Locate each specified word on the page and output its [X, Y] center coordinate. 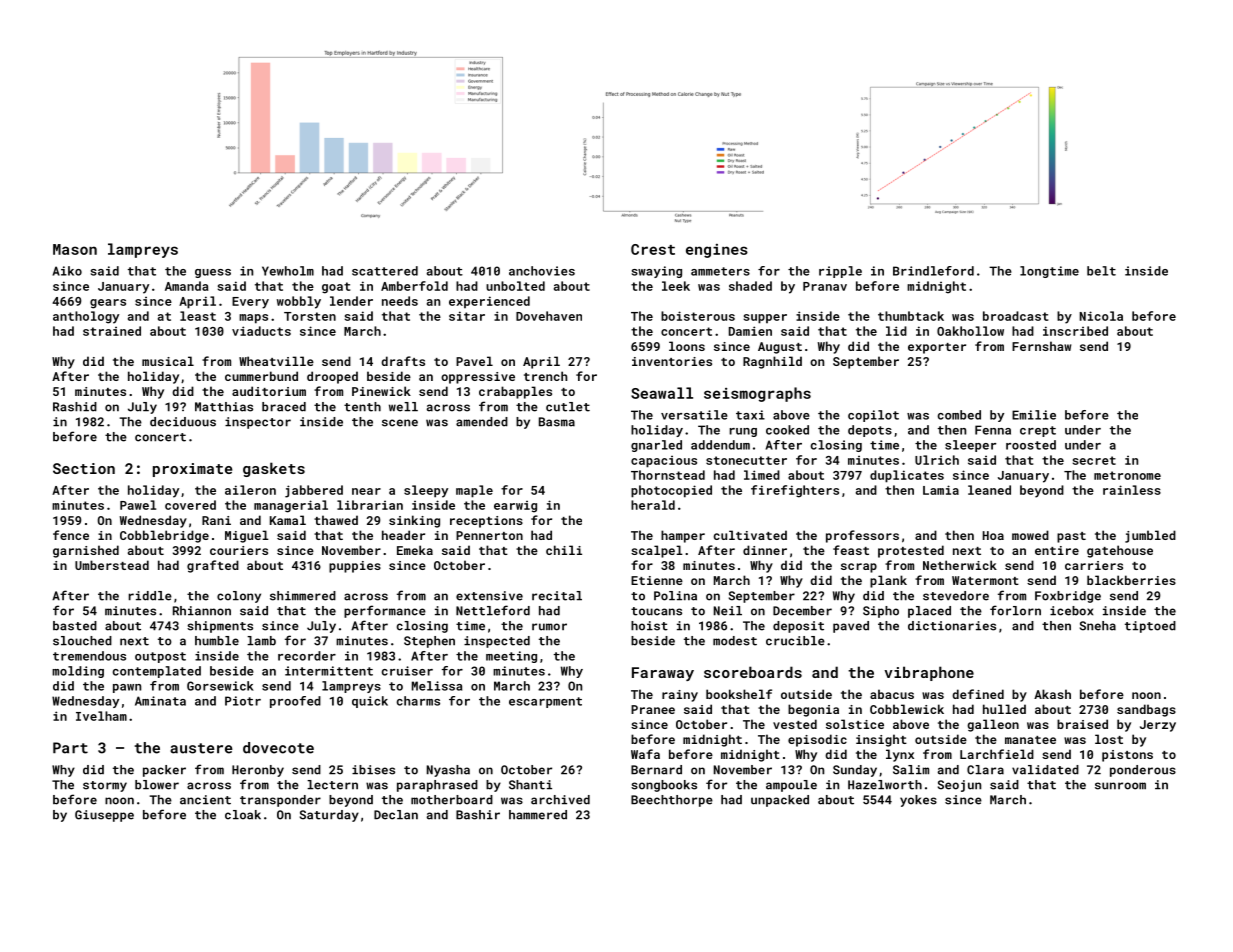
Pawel [138, 505]
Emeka [415, 550]
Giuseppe [104, 816]
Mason [75, 249]
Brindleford [933, 271]
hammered [538, 815]
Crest [653, 249]
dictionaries [952, 626]
